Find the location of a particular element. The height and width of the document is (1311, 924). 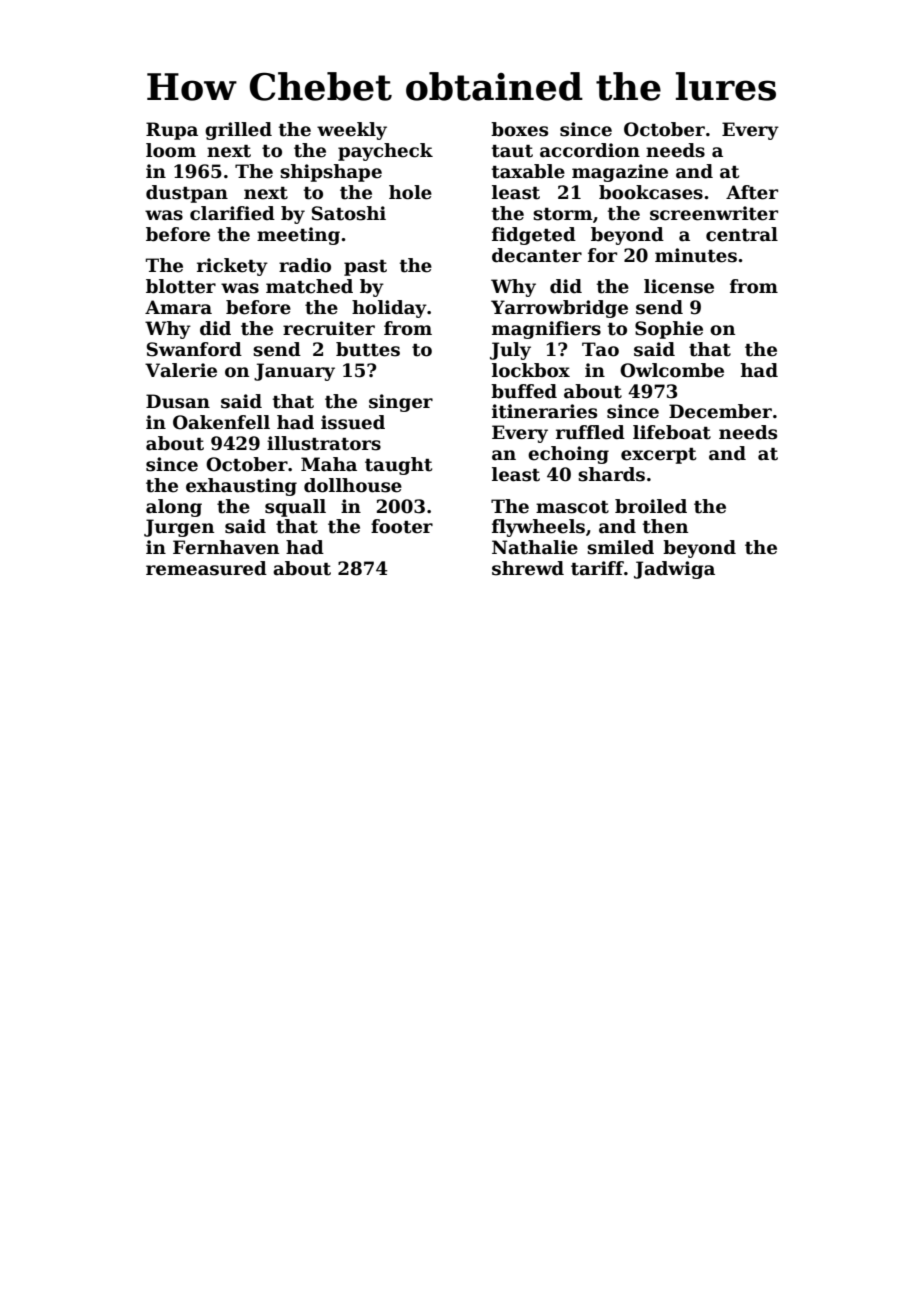

remeasured is located at coordinates (206, 568).
